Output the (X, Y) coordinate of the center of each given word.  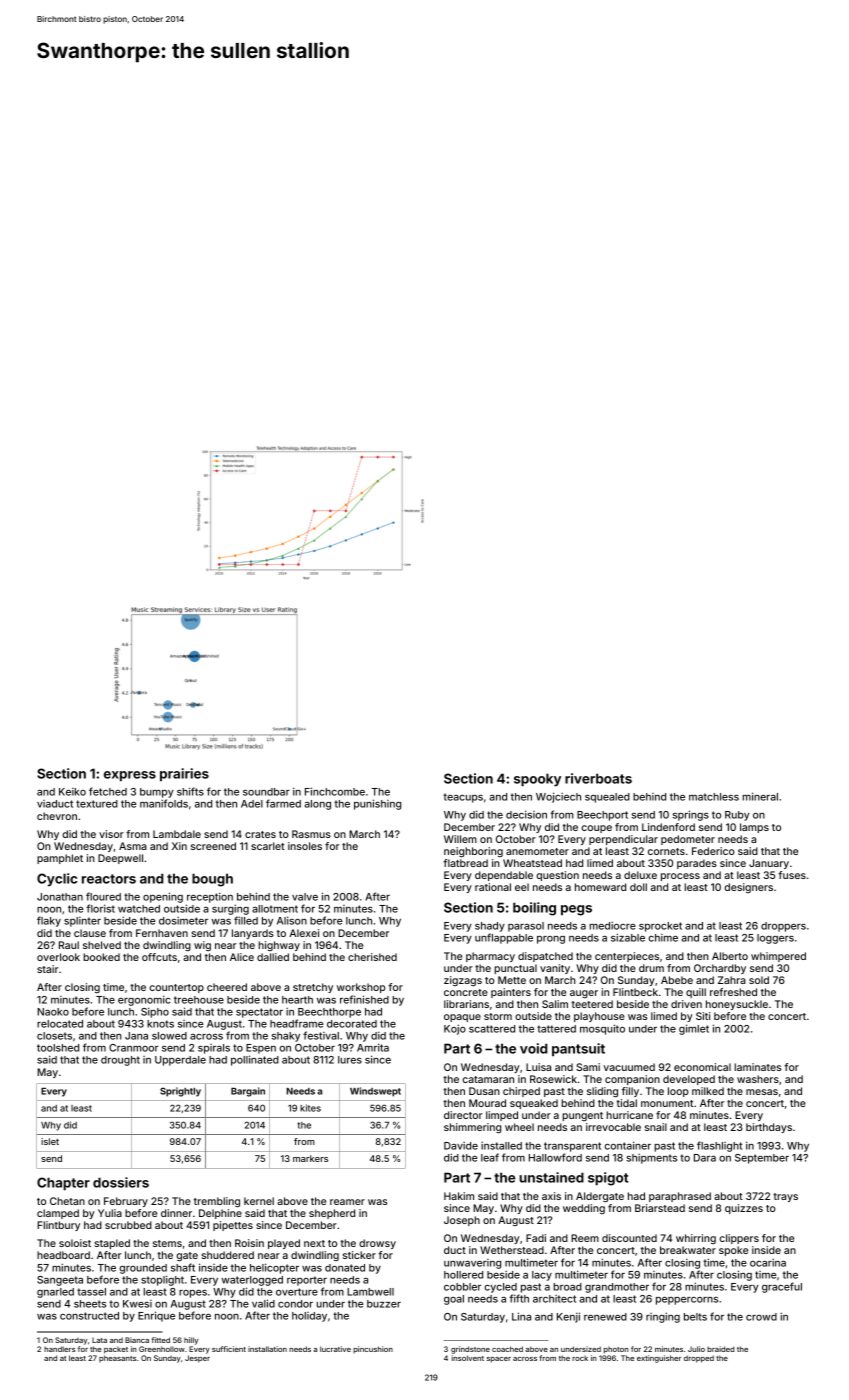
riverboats (598, 778)
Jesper (197, 1359)
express (130, 776)
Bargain (248, 1092)
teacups (463, 798)
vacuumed (629, 1067)
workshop (361, 988)
